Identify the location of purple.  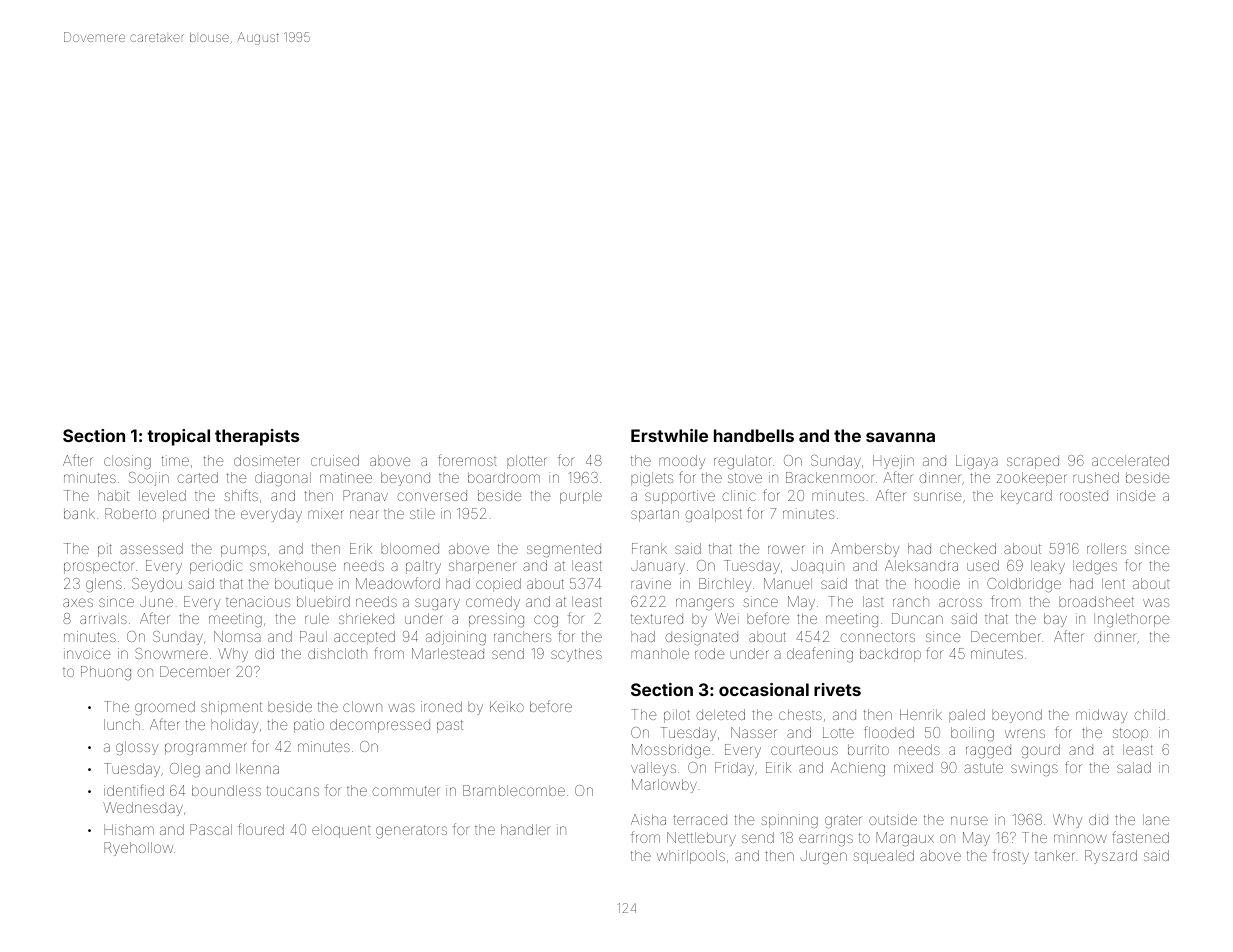
(581, 497).
